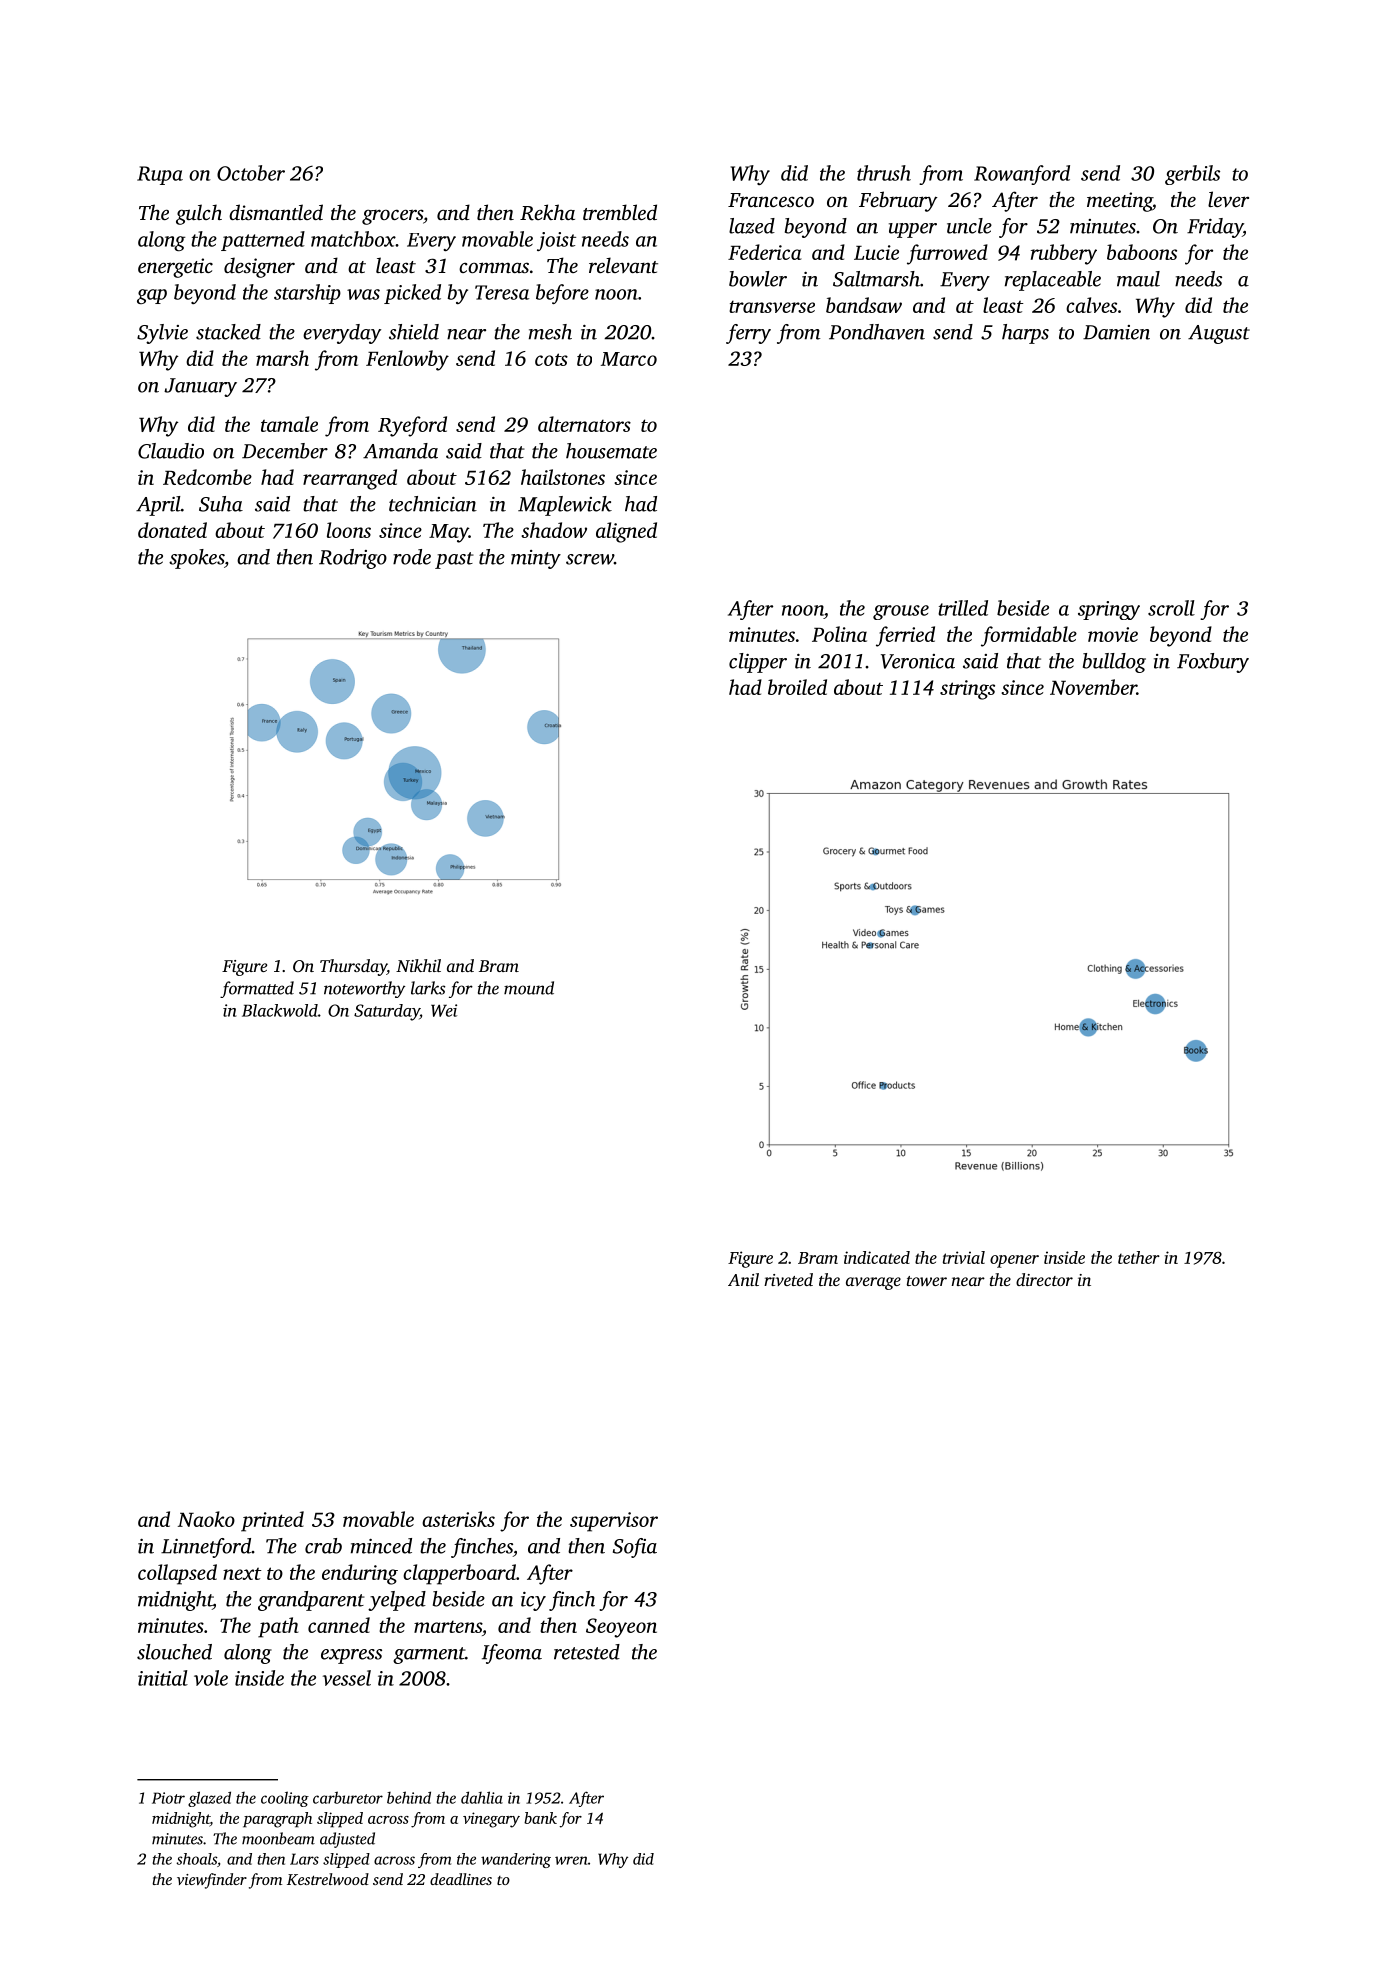 The image size is (1386, 1969). I want to click on tether, so click(1139, 1257).
